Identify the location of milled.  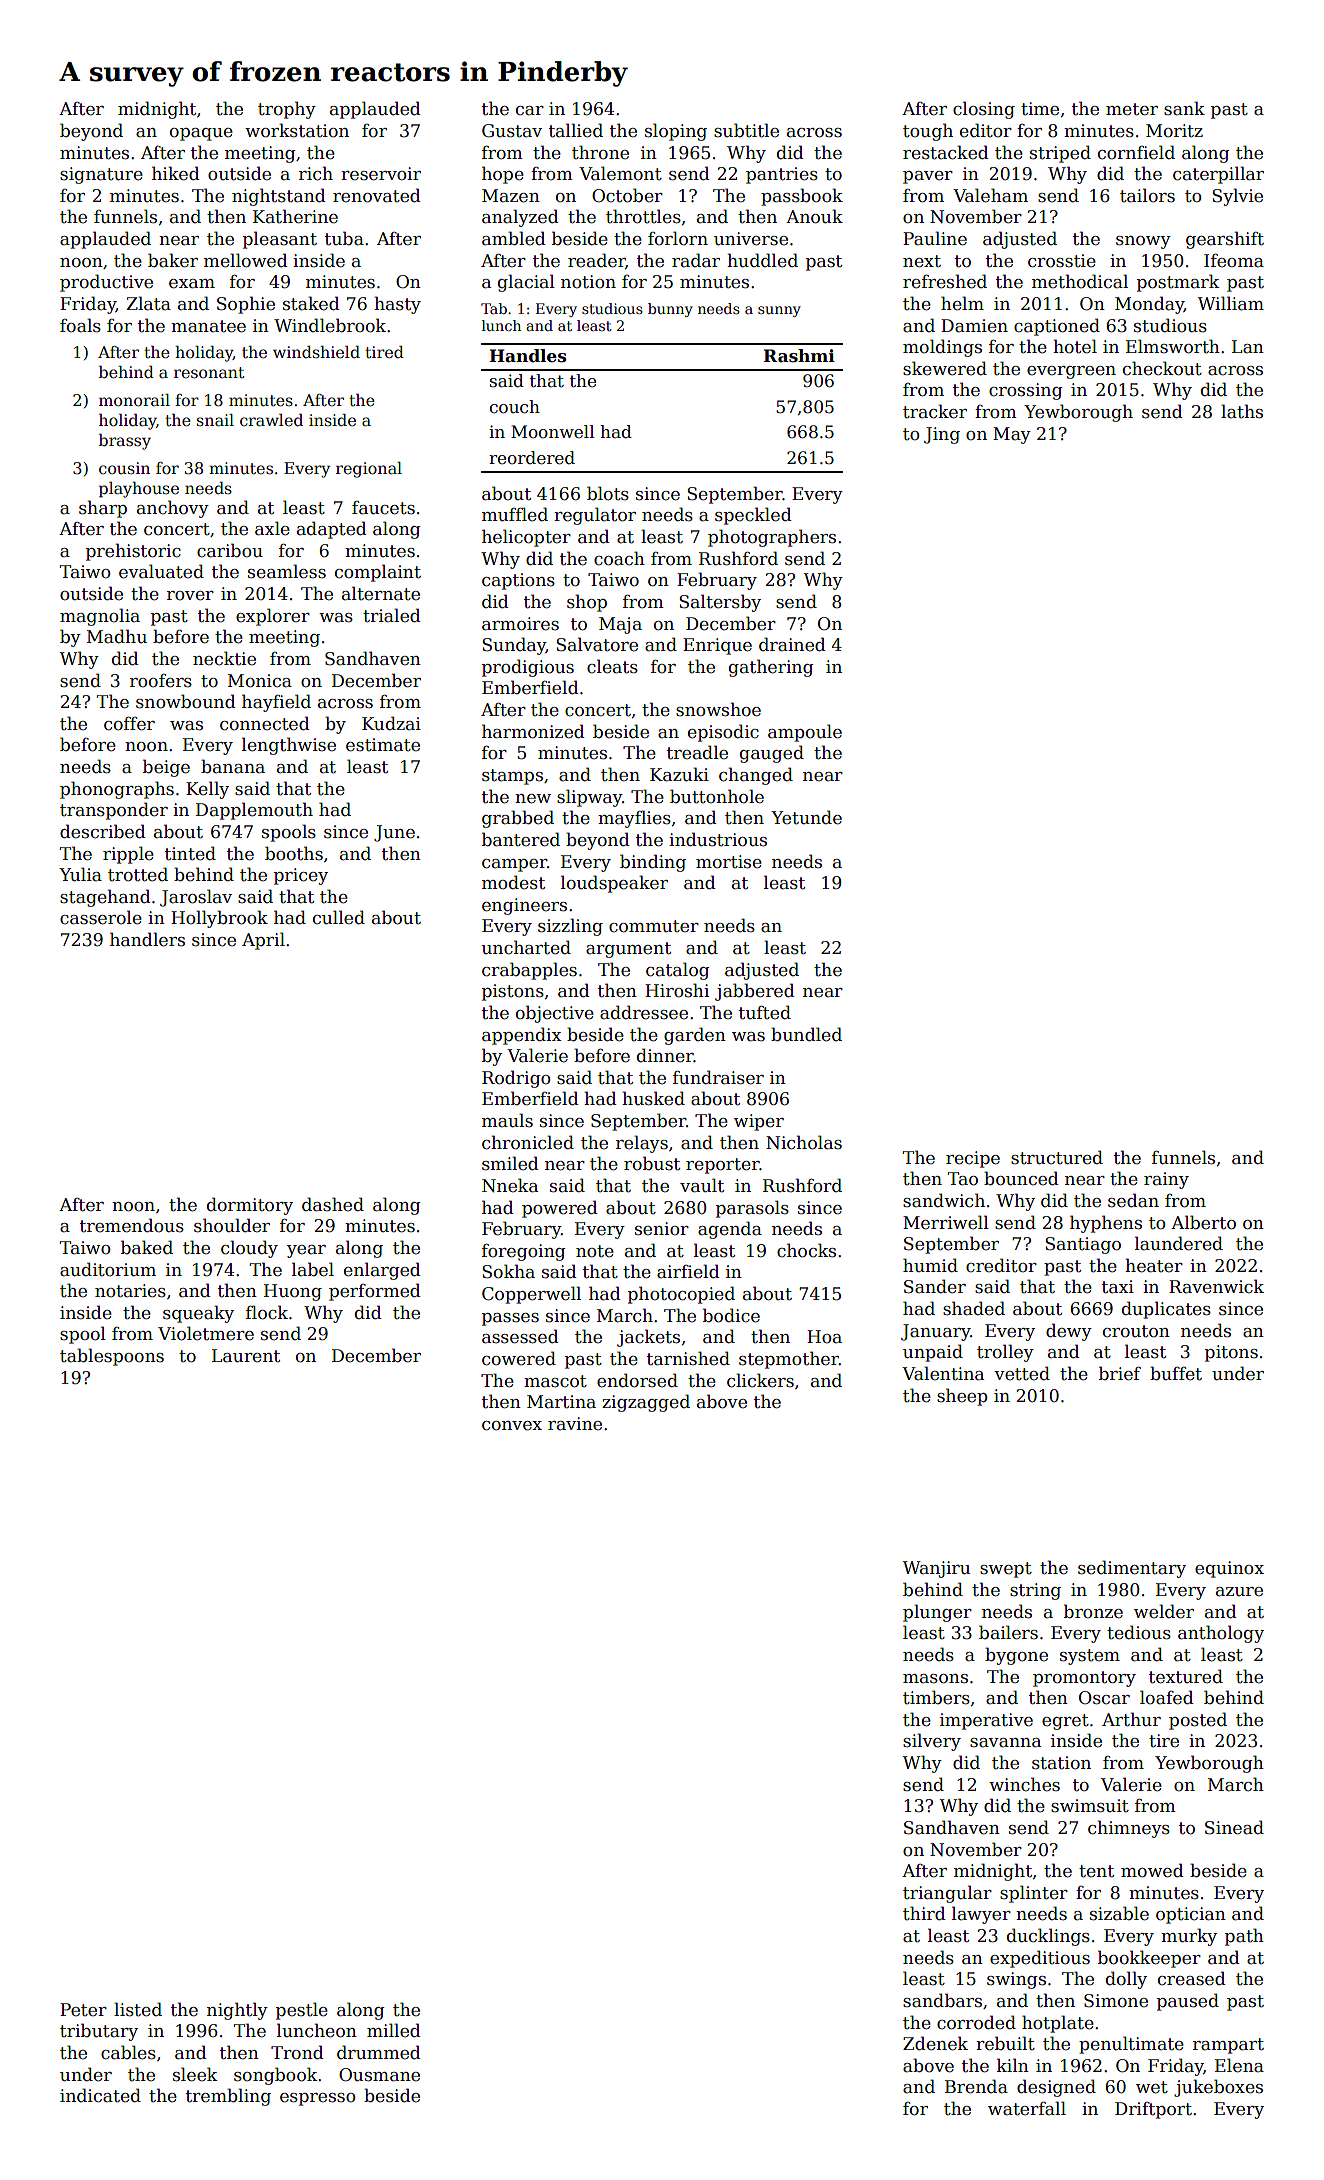
(394, 2030).
